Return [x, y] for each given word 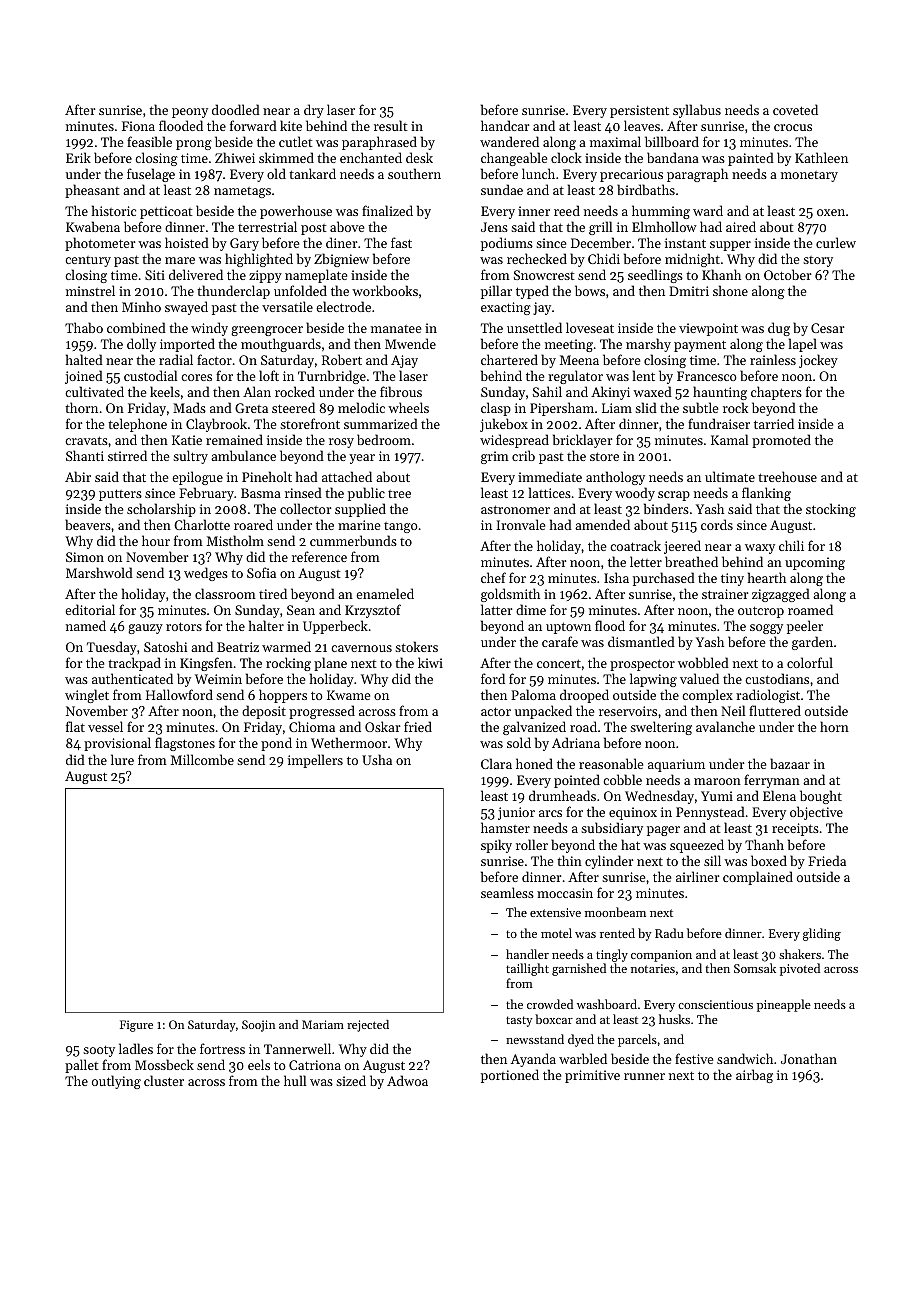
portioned [510, 1076]
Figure [136, 1026]
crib [523, 455]
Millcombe [202, 759]
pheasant [92, 191]
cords [717, 524]
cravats [86, 440]
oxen [831, 212]
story [818, 261]
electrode [343, 306]
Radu [669, 933]
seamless [507, 892]
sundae [502, 189]
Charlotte [202, 524]
